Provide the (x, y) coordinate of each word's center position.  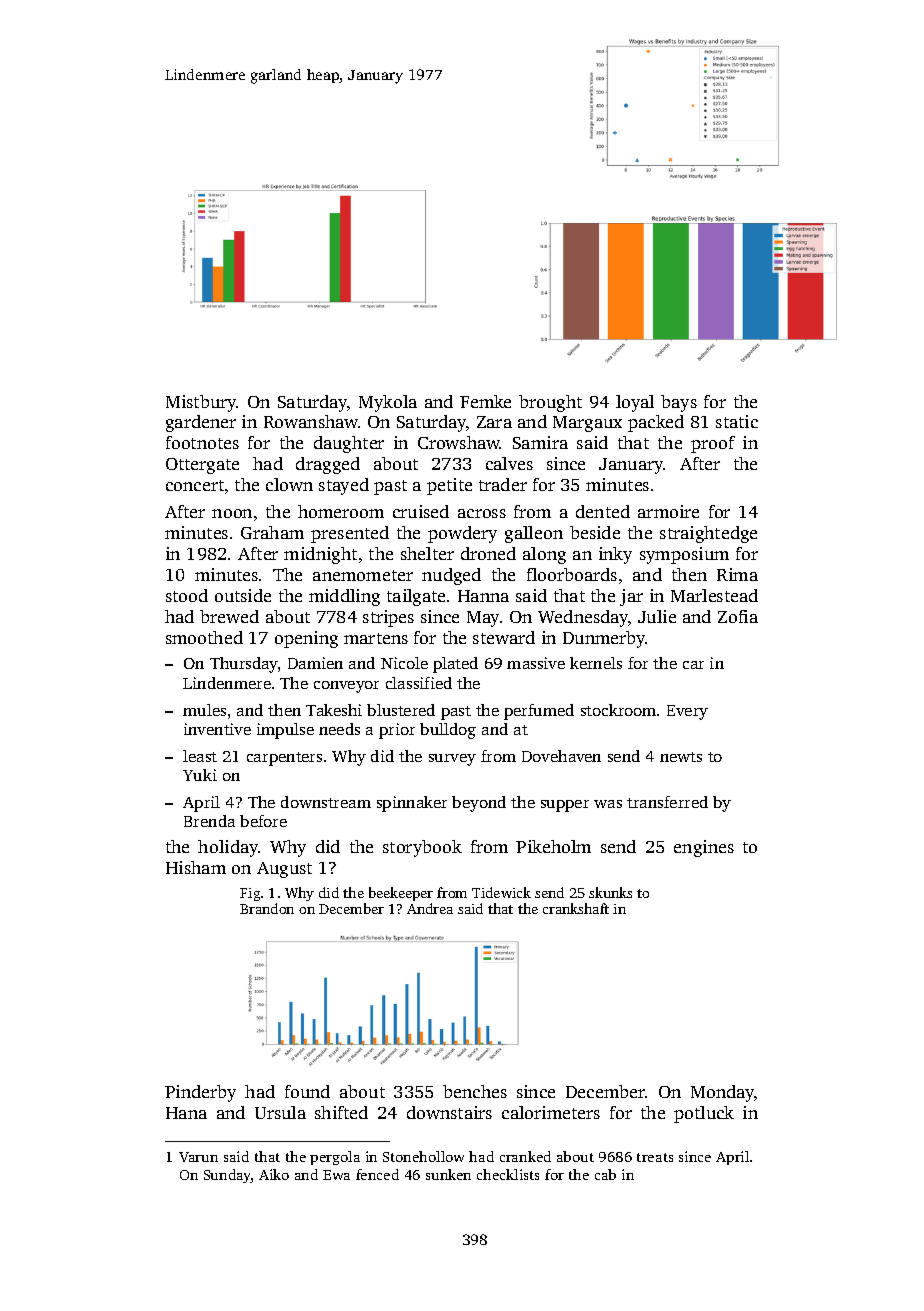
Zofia (738, 616)
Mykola (388, 403)
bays (679, 403)
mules (204, 710)
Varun (198, 1157)
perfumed (539, 712)
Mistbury (201, 403)
